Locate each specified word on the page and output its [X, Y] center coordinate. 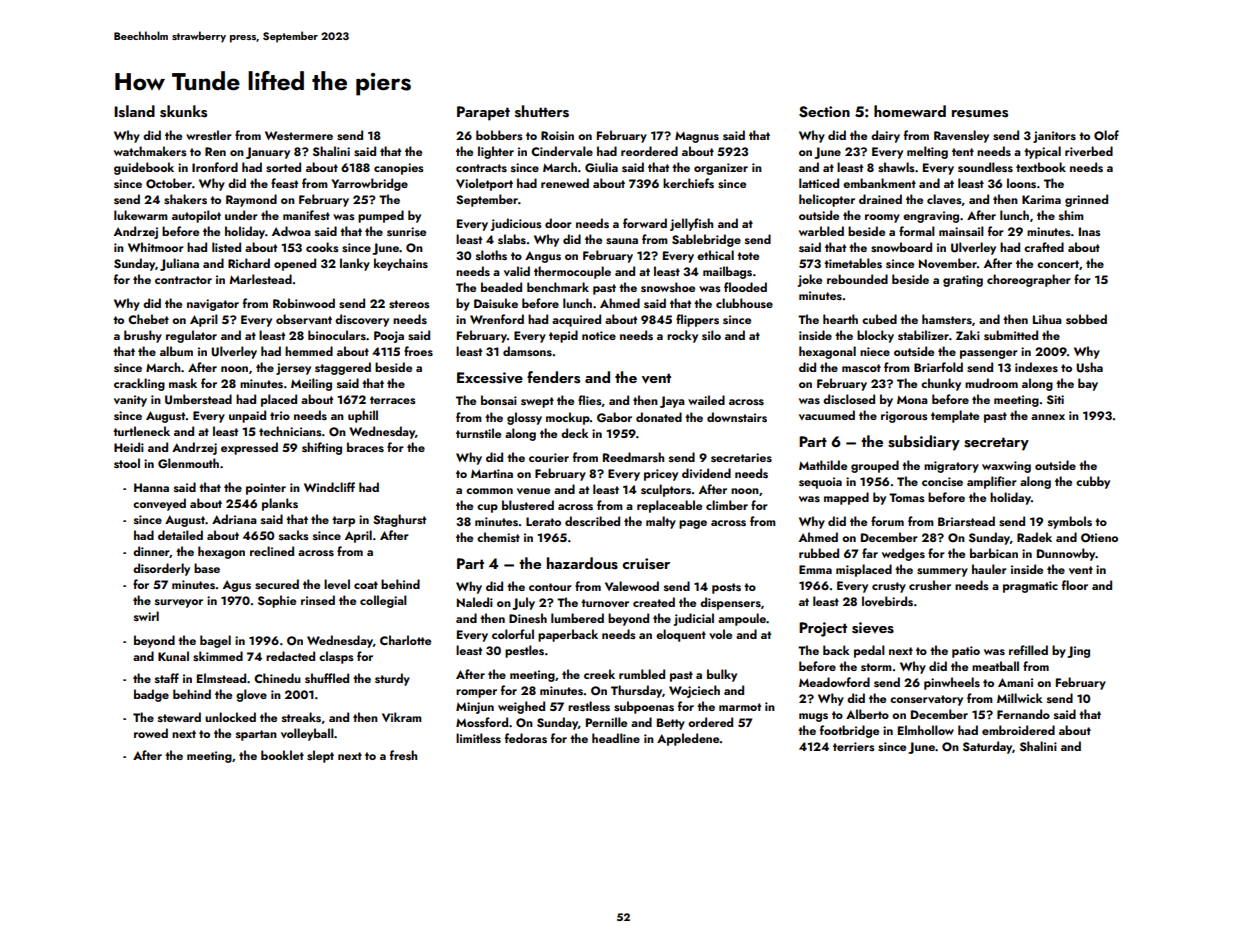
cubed [879, 319]
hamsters [947, 319]
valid [517, 271]
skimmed [218, 656]
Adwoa [291, 231]
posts [726, 588]
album [176, 351]
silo [711, 335]
